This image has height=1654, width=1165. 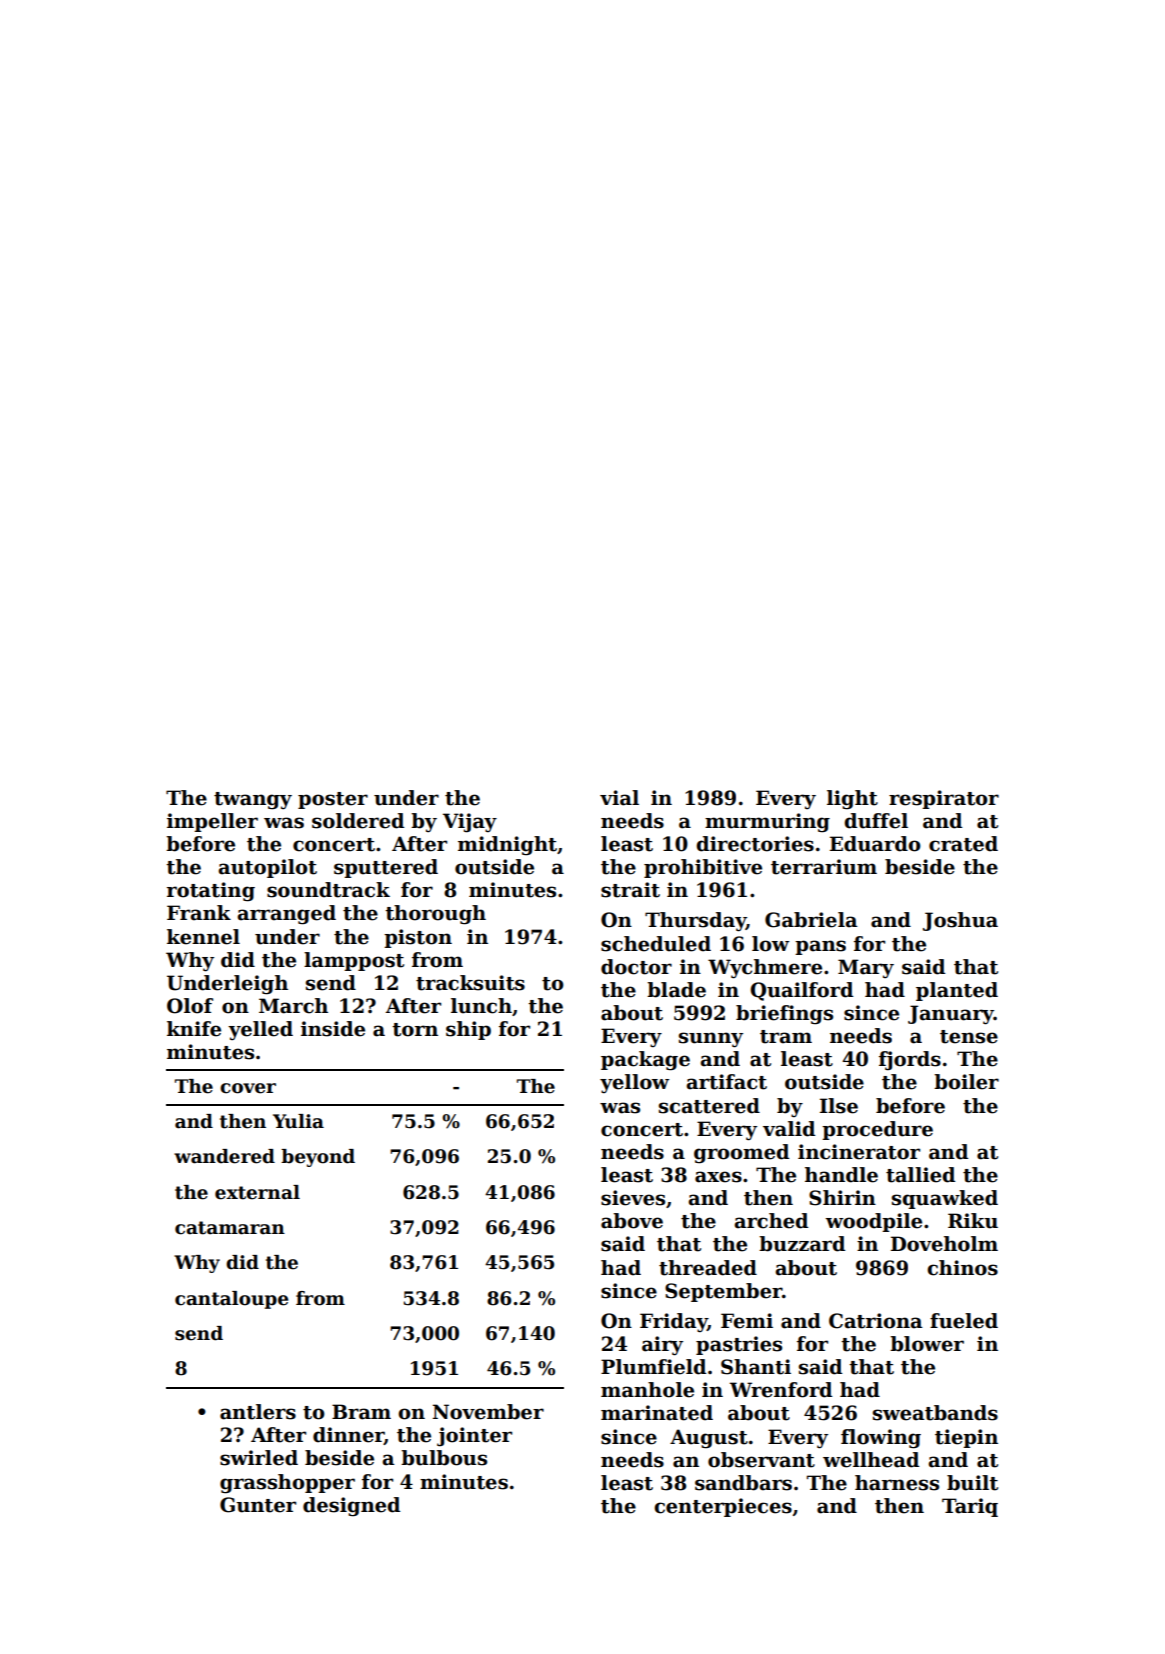 What do you see at coordinates (786, 1037) in the image?
I see `tram` at bounding box center [786, 1037].
